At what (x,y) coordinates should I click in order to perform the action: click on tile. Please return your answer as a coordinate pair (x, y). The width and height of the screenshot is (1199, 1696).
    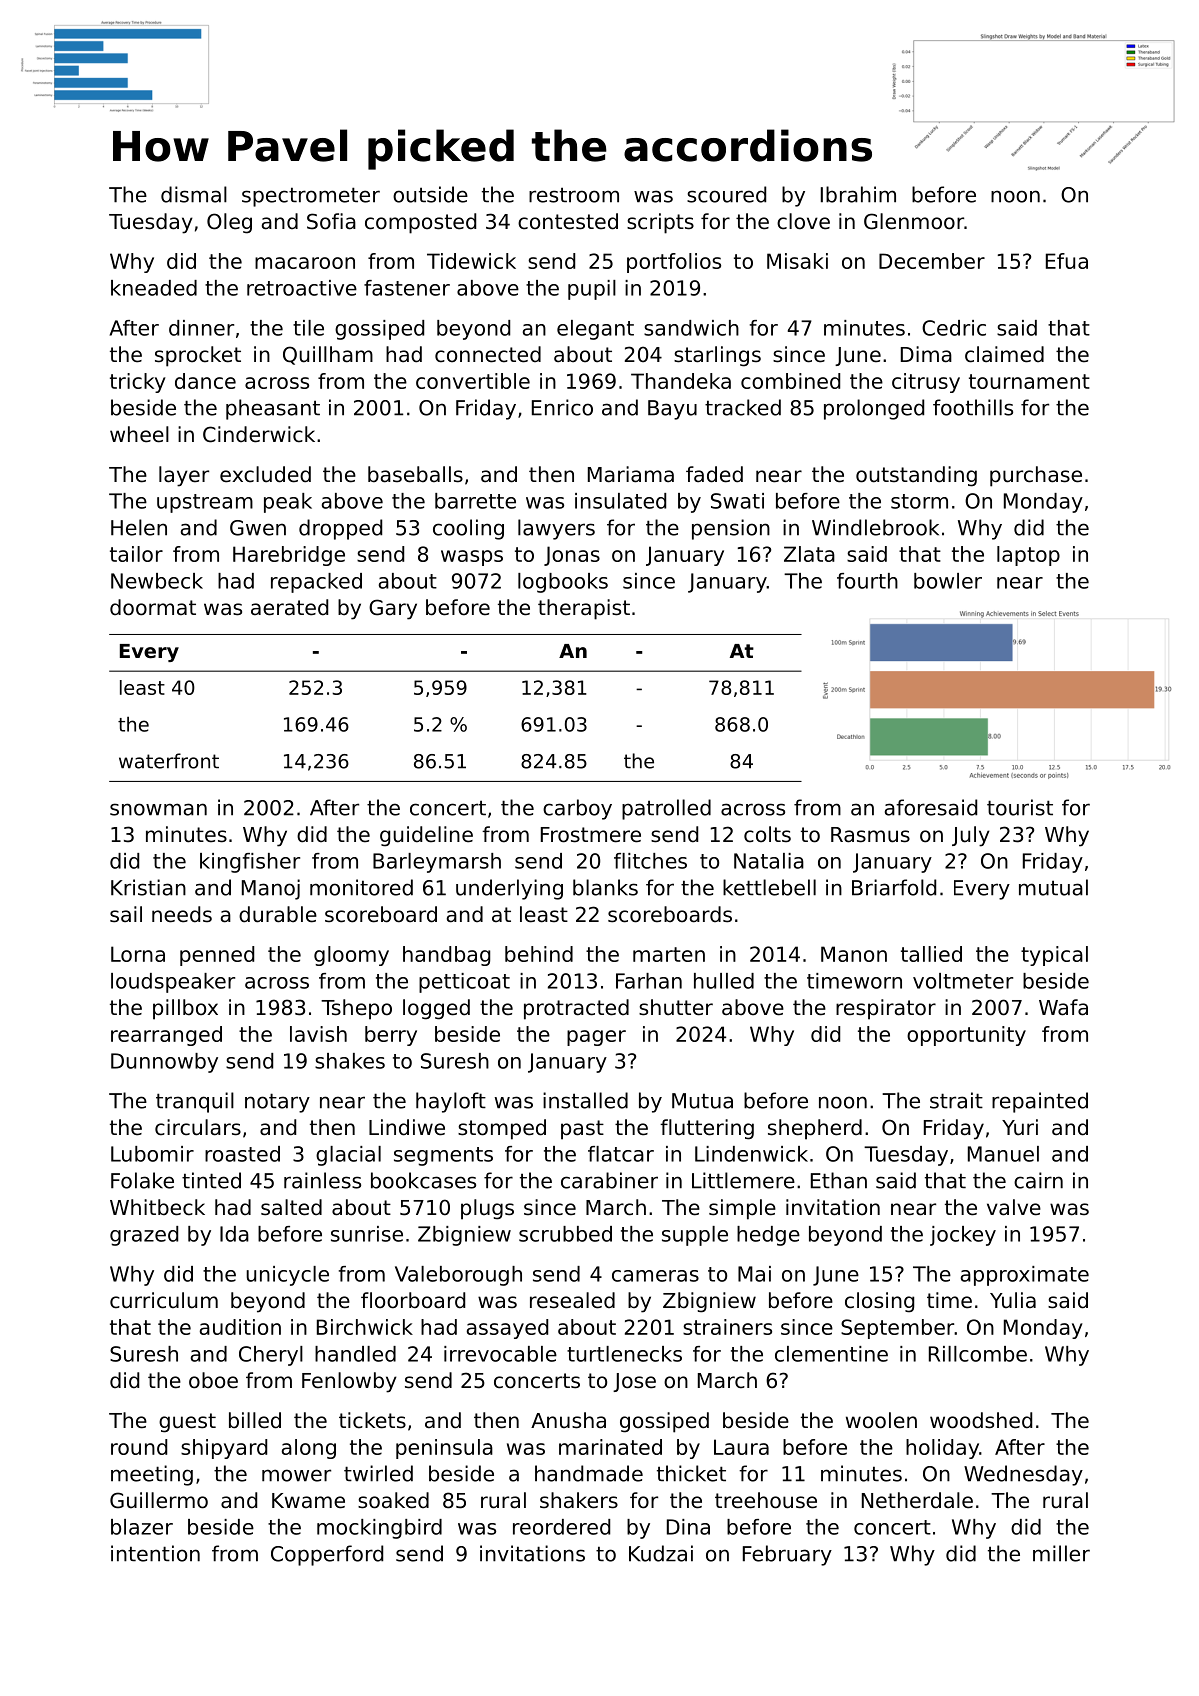
    Looking at the image, I should click on (308, 328).
